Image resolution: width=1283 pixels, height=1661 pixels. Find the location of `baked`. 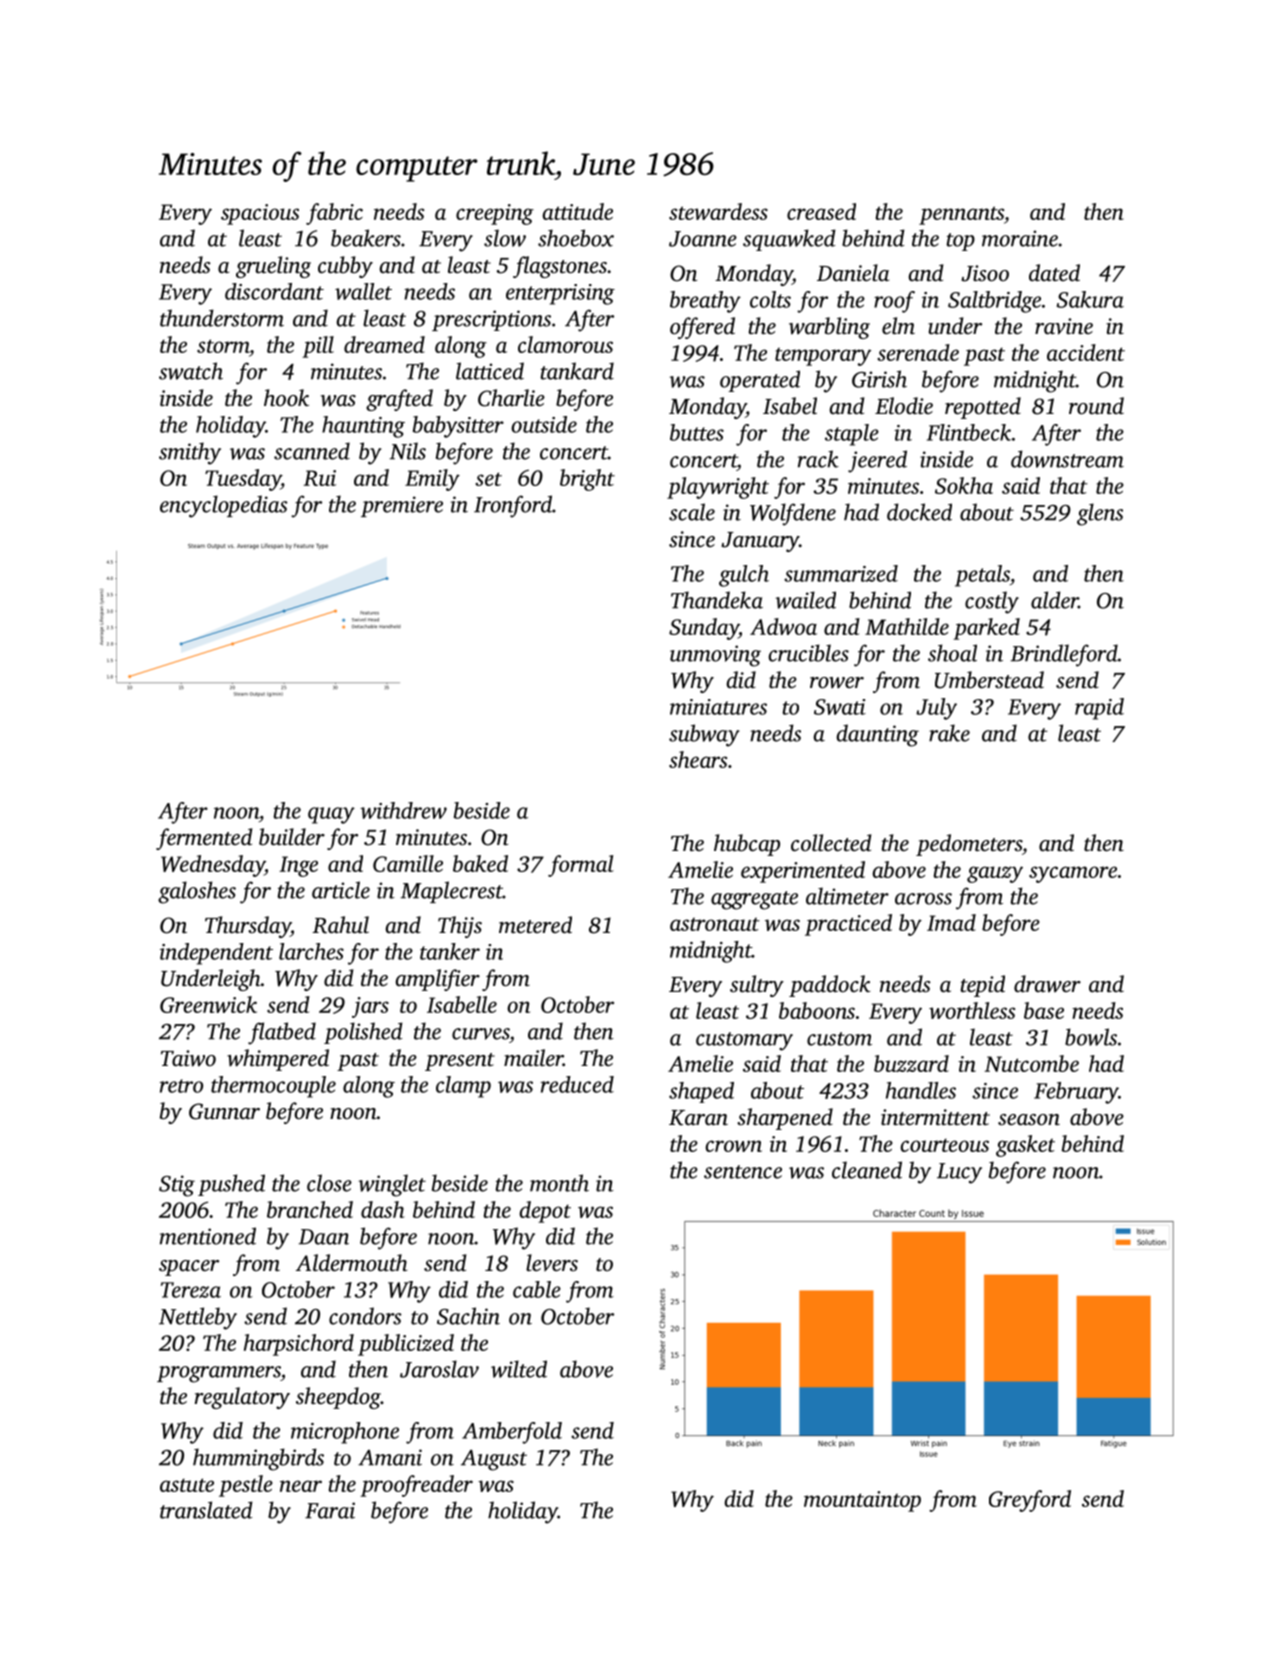

baked is located at coordinates (480, 863).
